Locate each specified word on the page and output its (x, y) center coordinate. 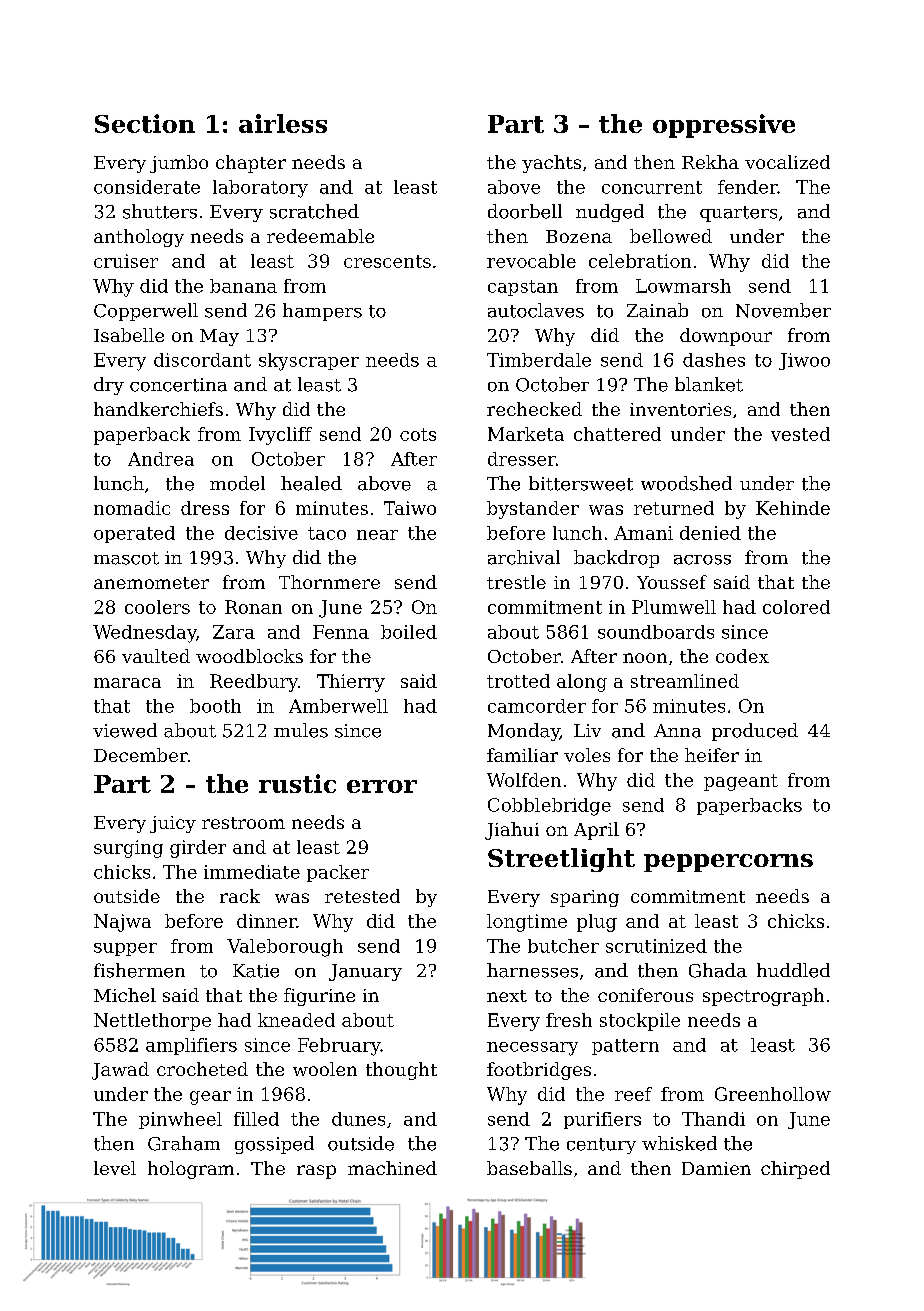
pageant (741, 782)
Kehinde (793, 508)
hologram (191, 1170)
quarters (738, 214)
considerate (147, 187)
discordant (202, 360)
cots (418, 434)
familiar (522, 755)
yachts (551, 164)
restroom (243, 823)
